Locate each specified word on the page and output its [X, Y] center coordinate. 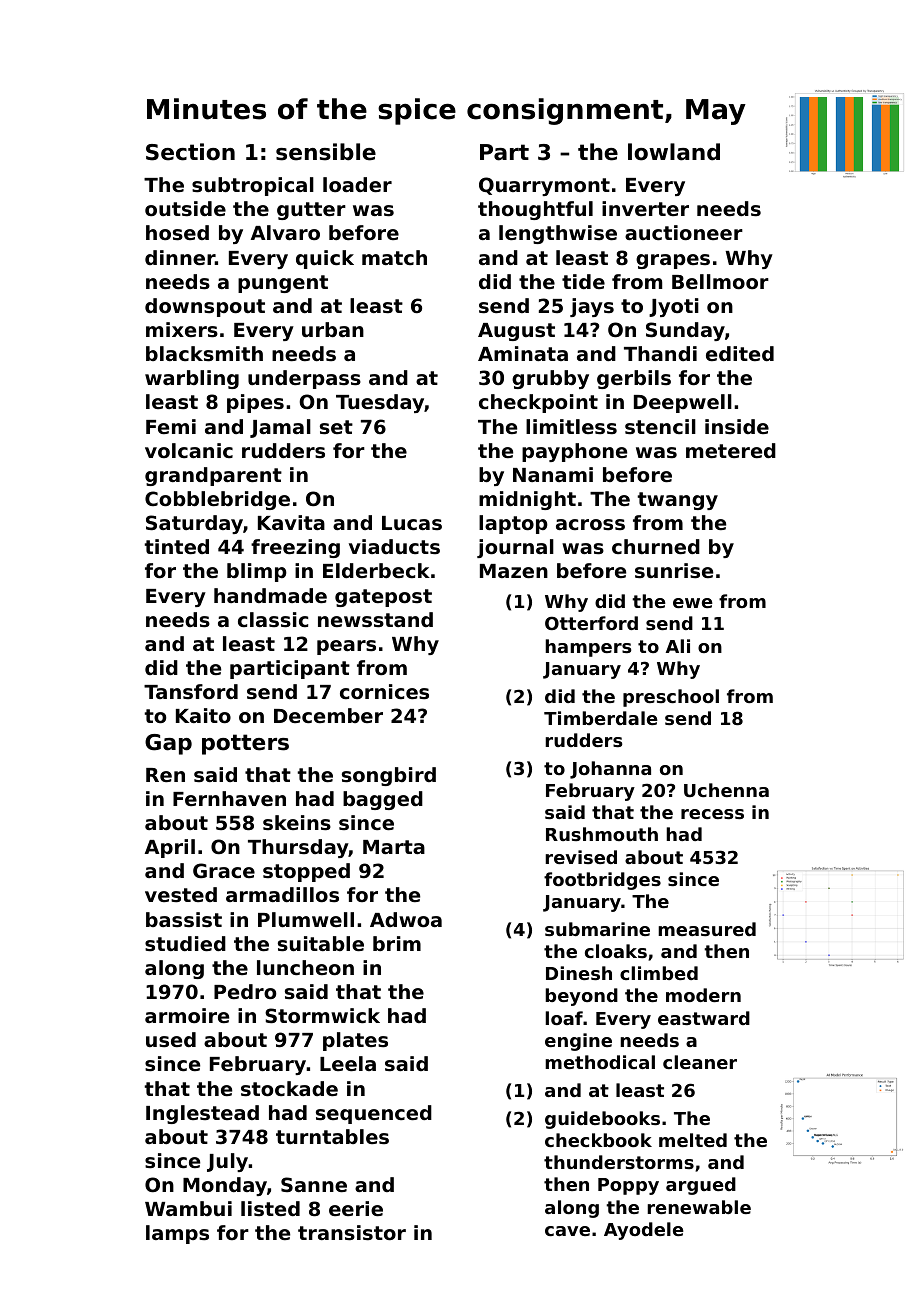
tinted [176, 546]
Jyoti [674, 307]
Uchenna [726, 790]
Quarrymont [544, 186]
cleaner [700, 1062]
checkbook [598, 1140]
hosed [177, 233]
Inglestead [202, 1114]
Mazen [514, 571]
